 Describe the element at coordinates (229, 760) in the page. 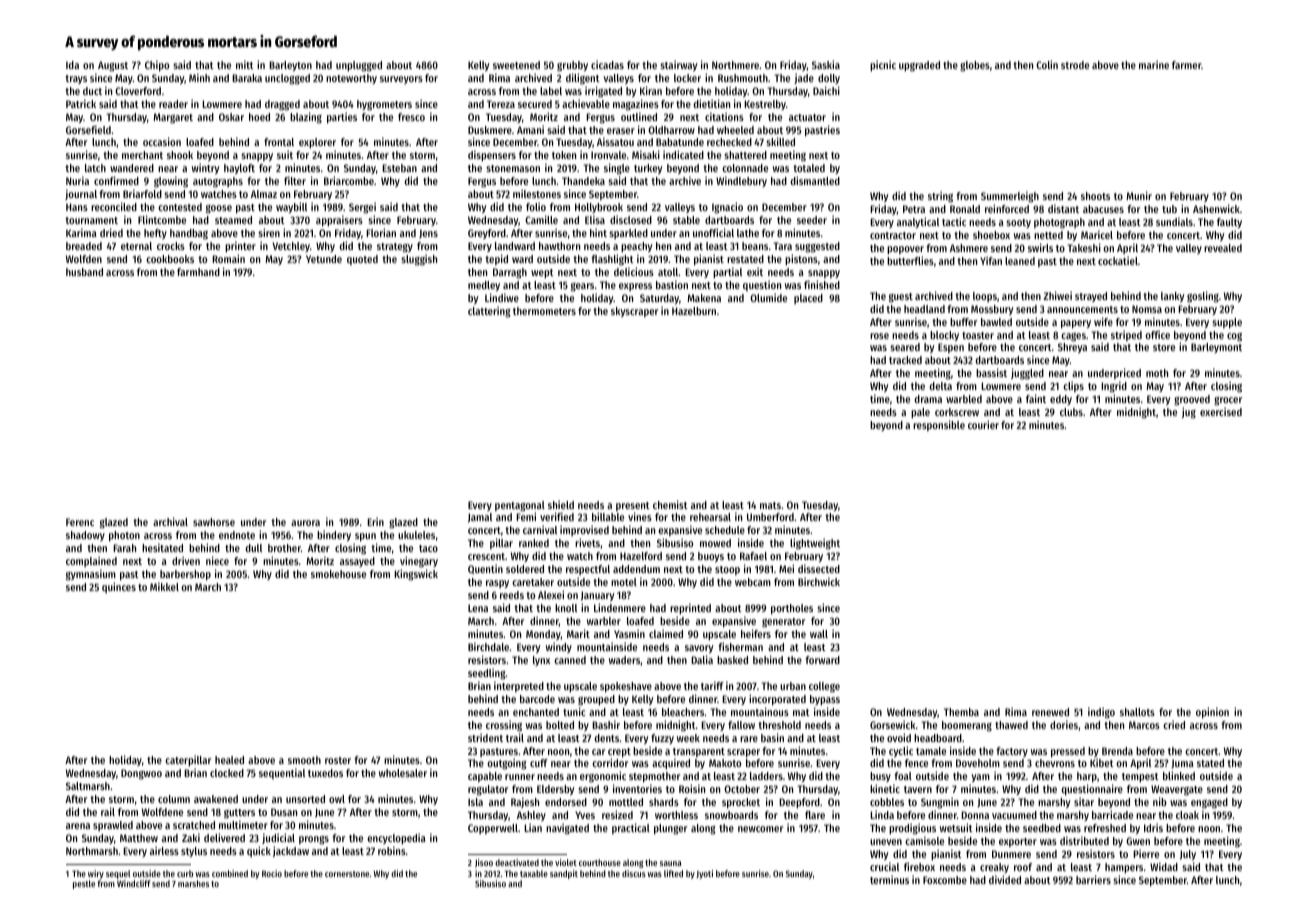

I see `healed` at that location.
